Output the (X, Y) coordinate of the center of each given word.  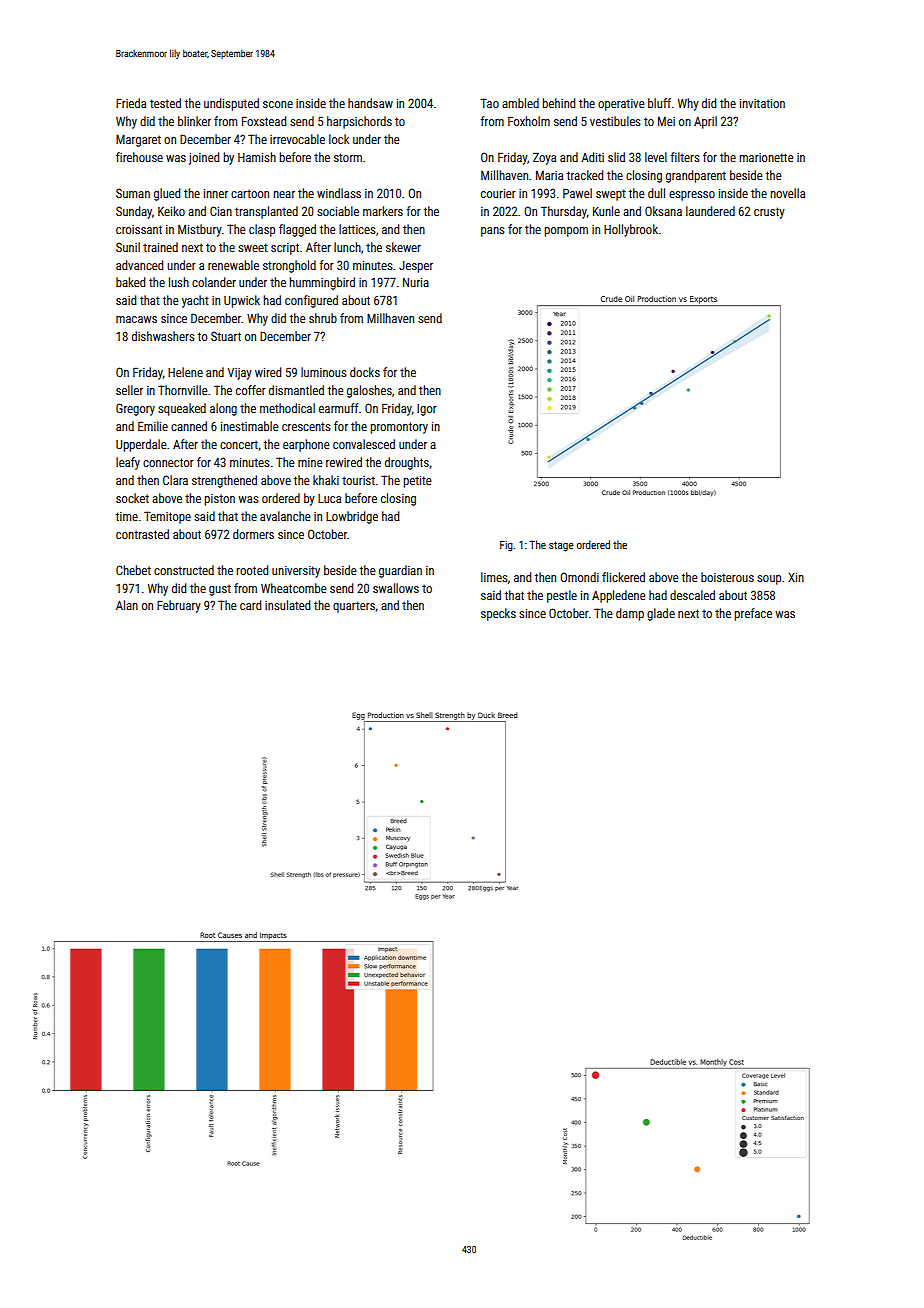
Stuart (226, 336)
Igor (427, 410)
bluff (659, 103)
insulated (287, 605)
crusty (769, 213)
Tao (489, 103)
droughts (407, 463)
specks (498, 614)
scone (278, 104)
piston (219, 500)
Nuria (416, 282)
